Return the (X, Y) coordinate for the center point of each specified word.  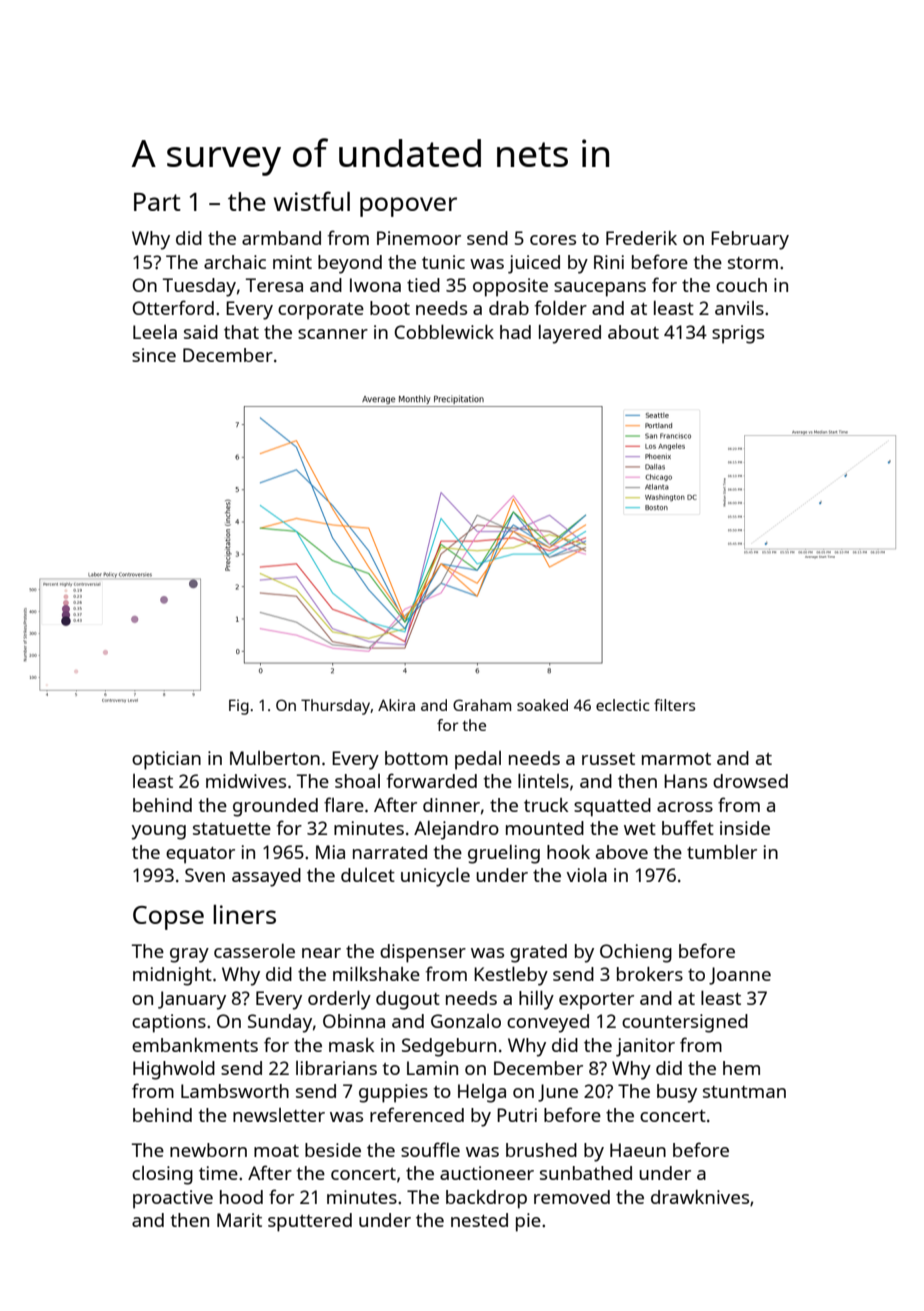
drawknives (700, 1197)
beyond (350, 264)
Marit (239, 1220)
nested (479, 1220)
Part (157, 202)
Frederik (641, 238)
